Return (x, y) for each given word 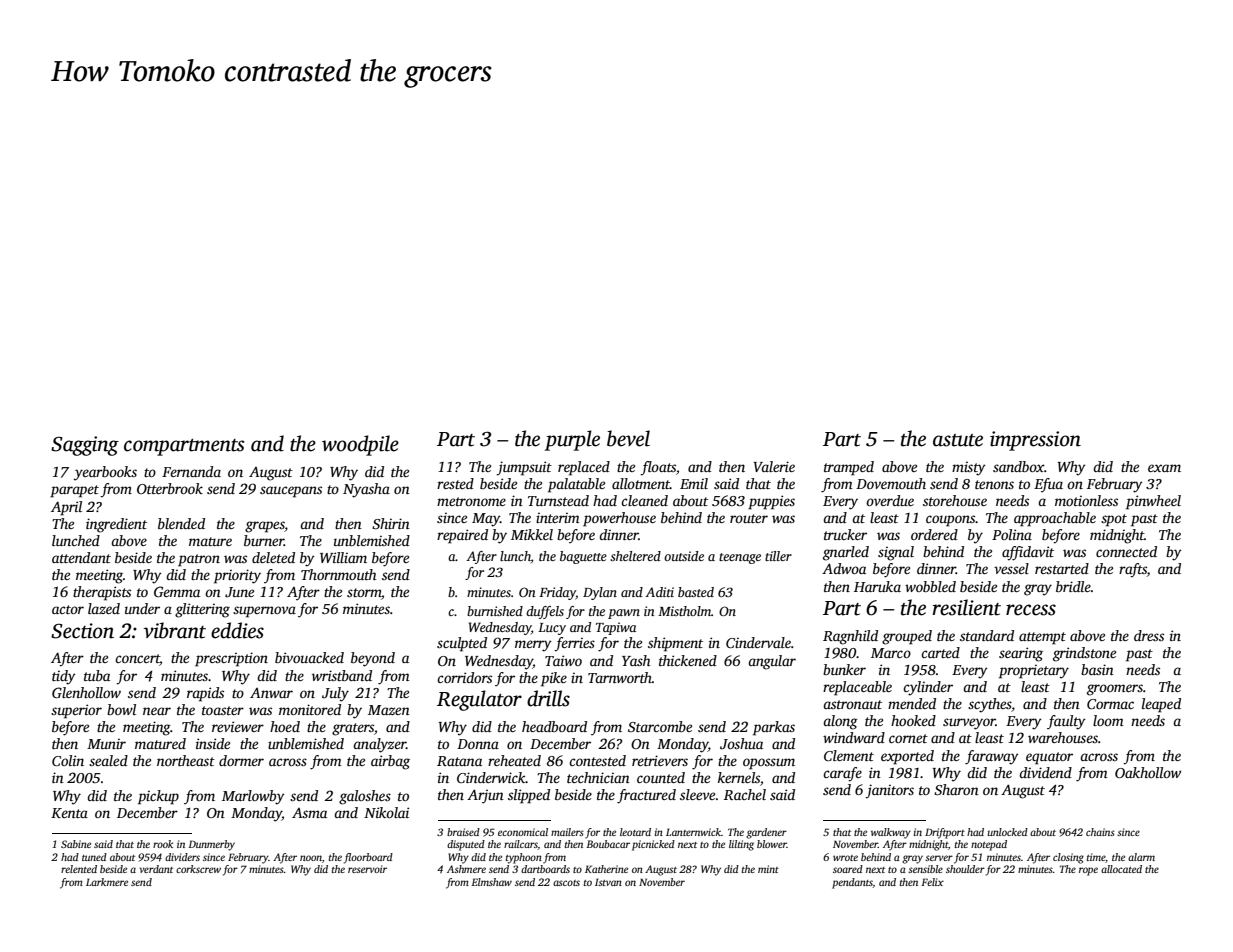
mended (912, 703)
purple (572, 440)
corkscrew (198, 869)
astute (958, 440)
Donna (478, 744)
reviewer (238, 726)
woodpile (360, 445)
